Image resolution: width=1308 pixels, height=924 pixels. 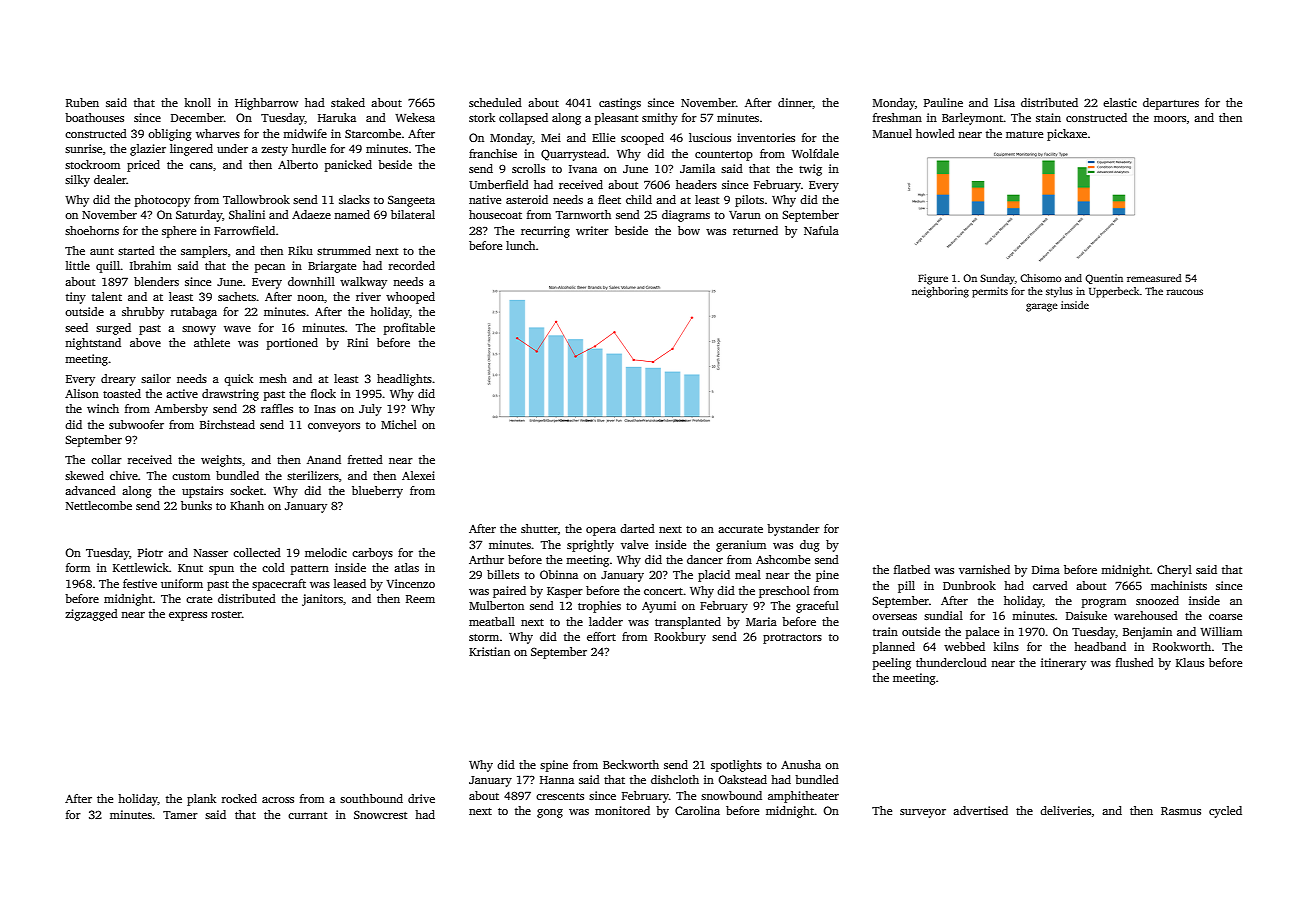 I want to click on express, so click(x=188, y=616).
